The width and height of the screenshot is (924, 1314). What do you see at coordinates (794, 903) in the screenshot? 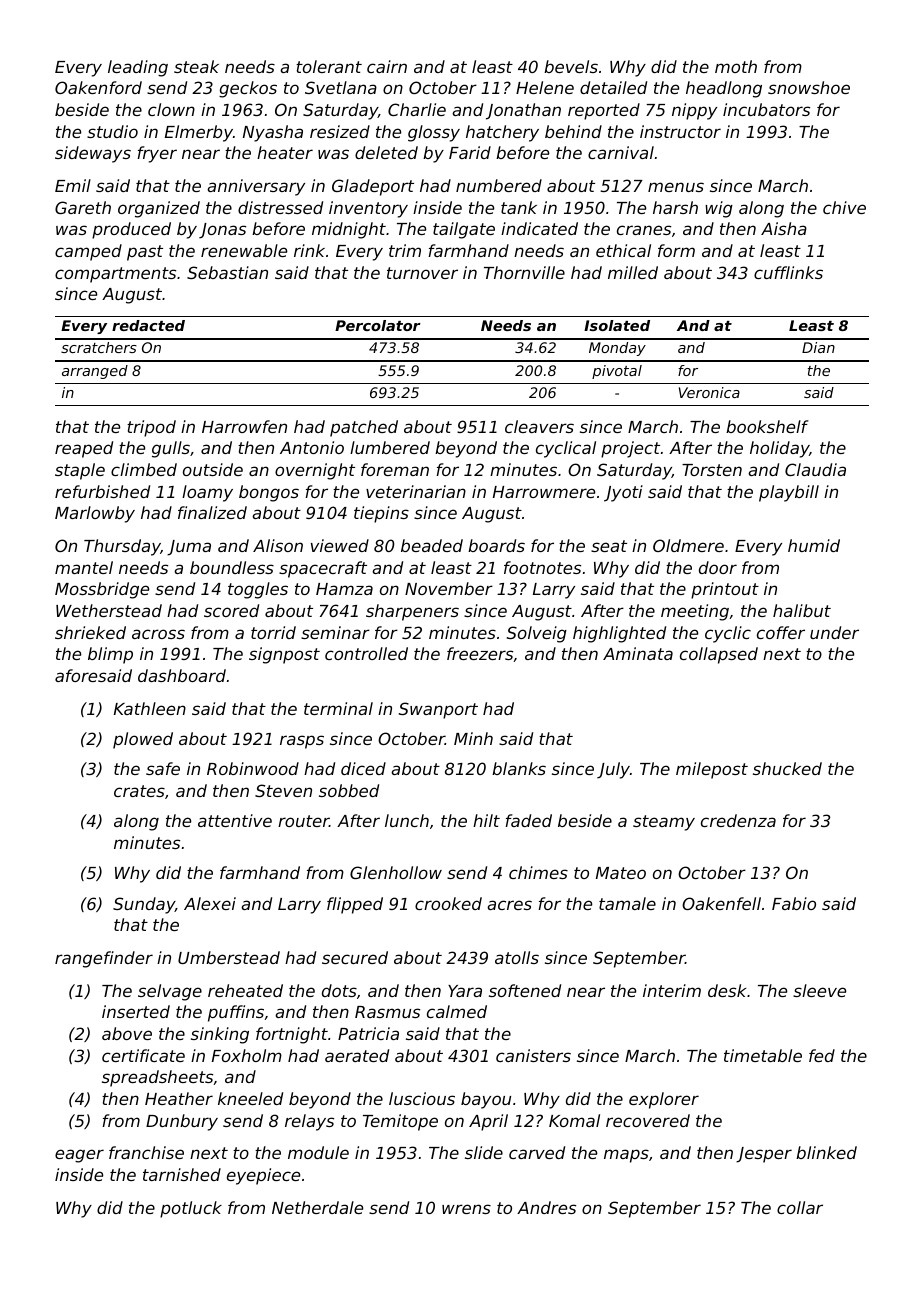
I see `Fabio` at bounding box center [794, 903].
